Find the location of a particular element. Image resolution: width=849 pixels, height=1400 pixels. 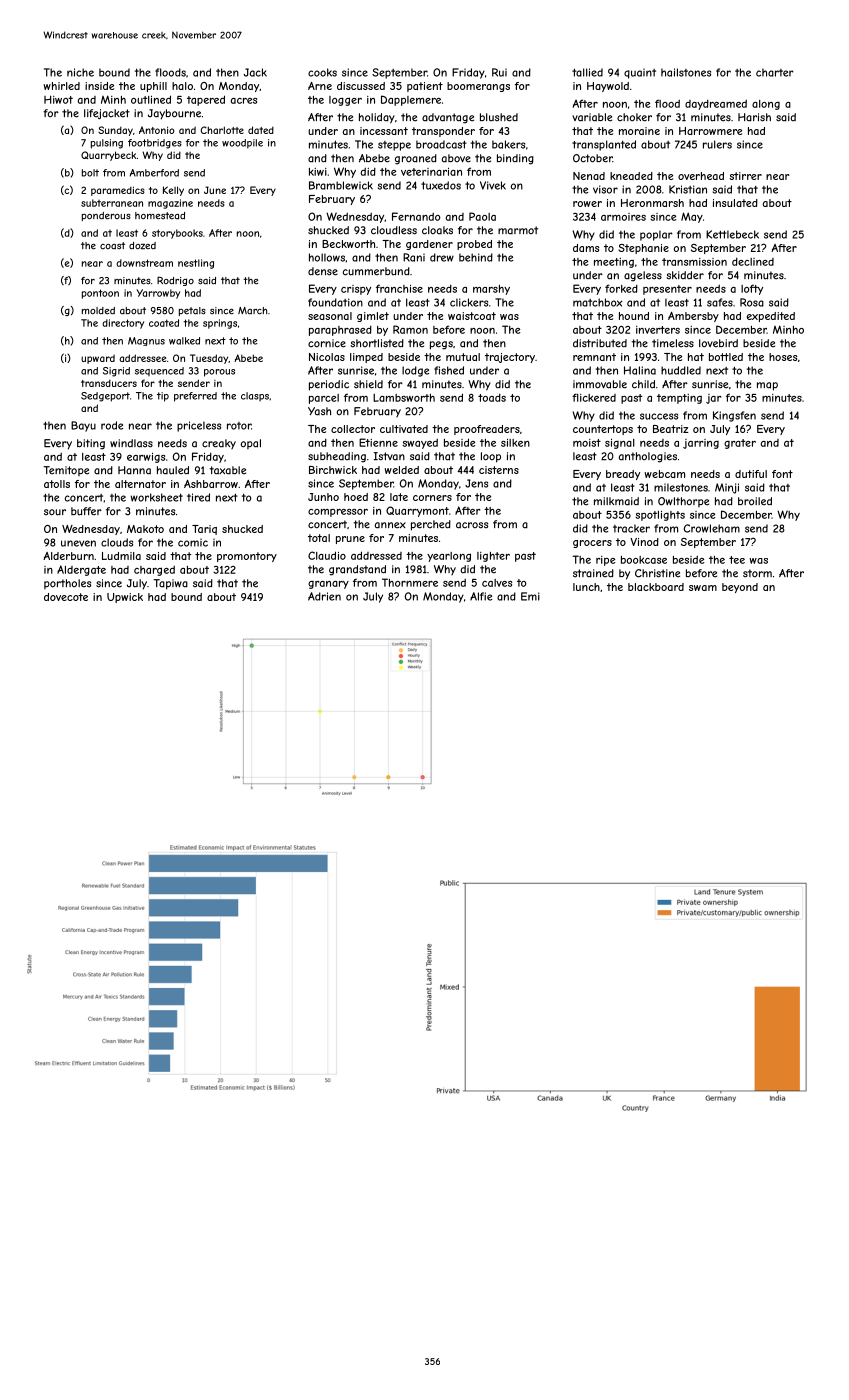

rotor is located at coordinates (239, 426).
